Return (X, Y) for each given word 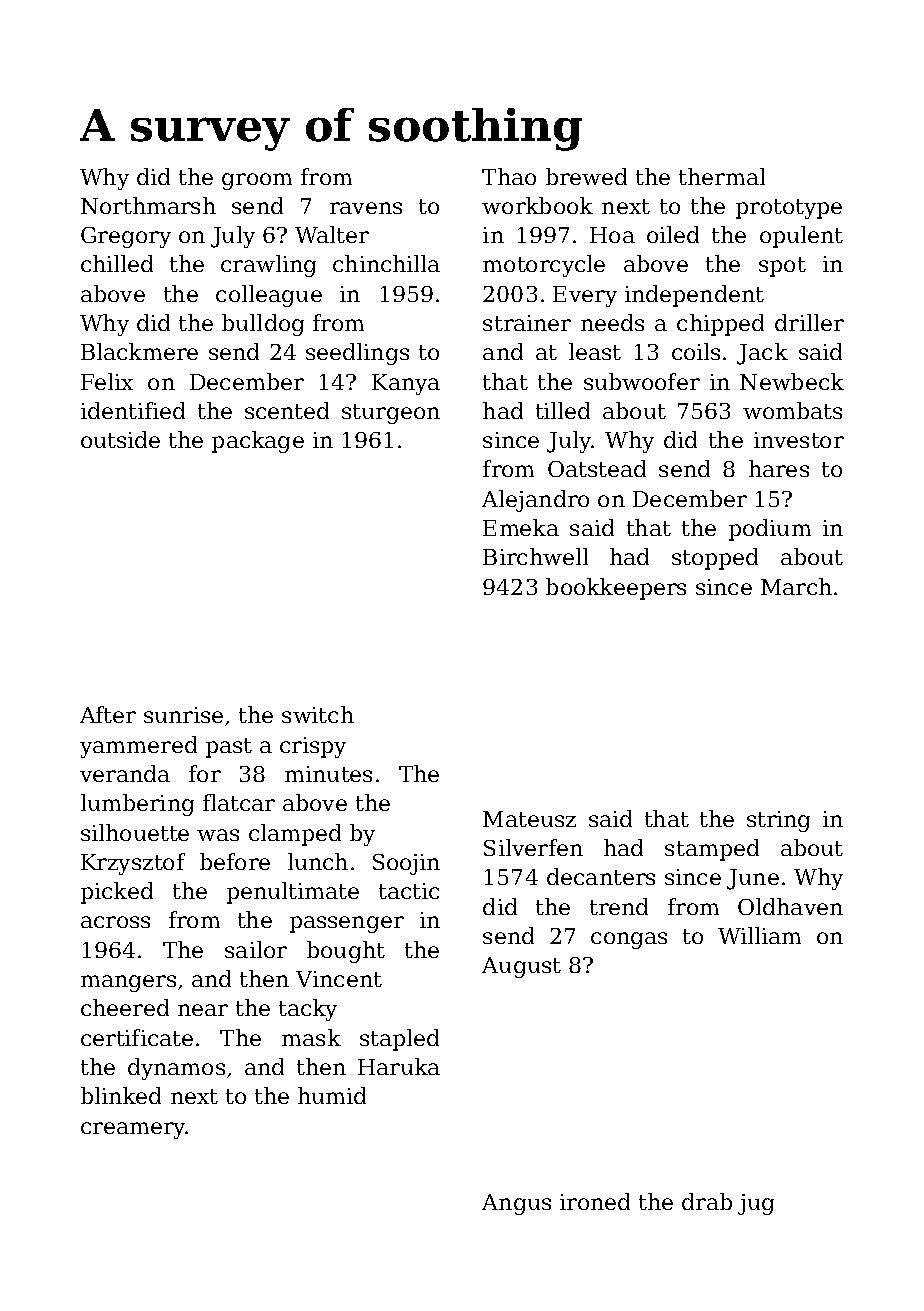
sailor (256, 949)
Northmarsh (148, 205)
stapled (399, 1040)
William (759, 935)
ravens (366, 208)
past (229, 748)
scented (287, 410)
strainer (527, 323)
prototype (789, 209)
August (521, 967)
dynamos (176, 1069)
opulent (801, 237)
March (796, 586)
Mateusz (529, 819)
